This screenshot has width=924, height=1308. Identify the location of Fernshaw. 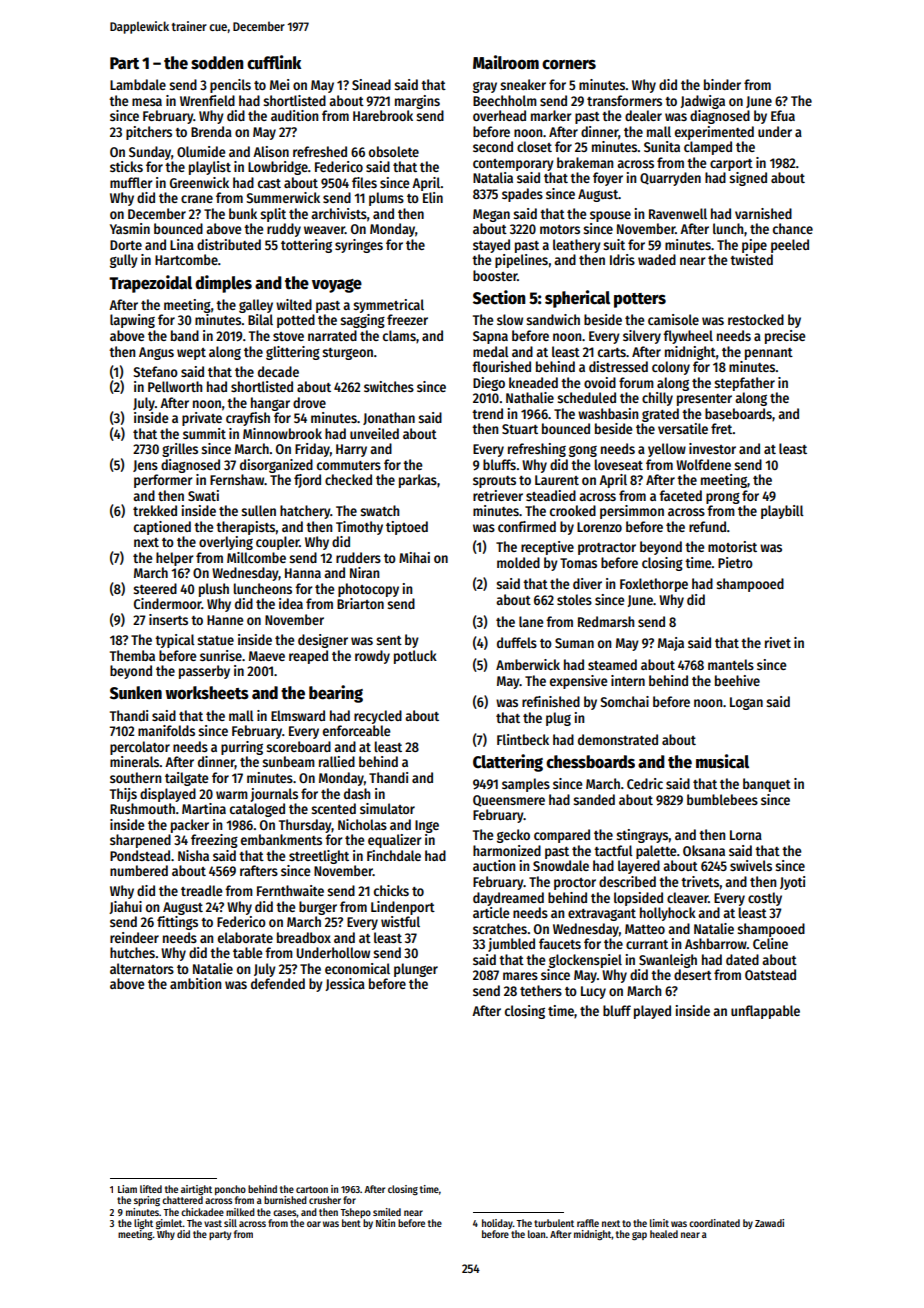
(237, 479).
